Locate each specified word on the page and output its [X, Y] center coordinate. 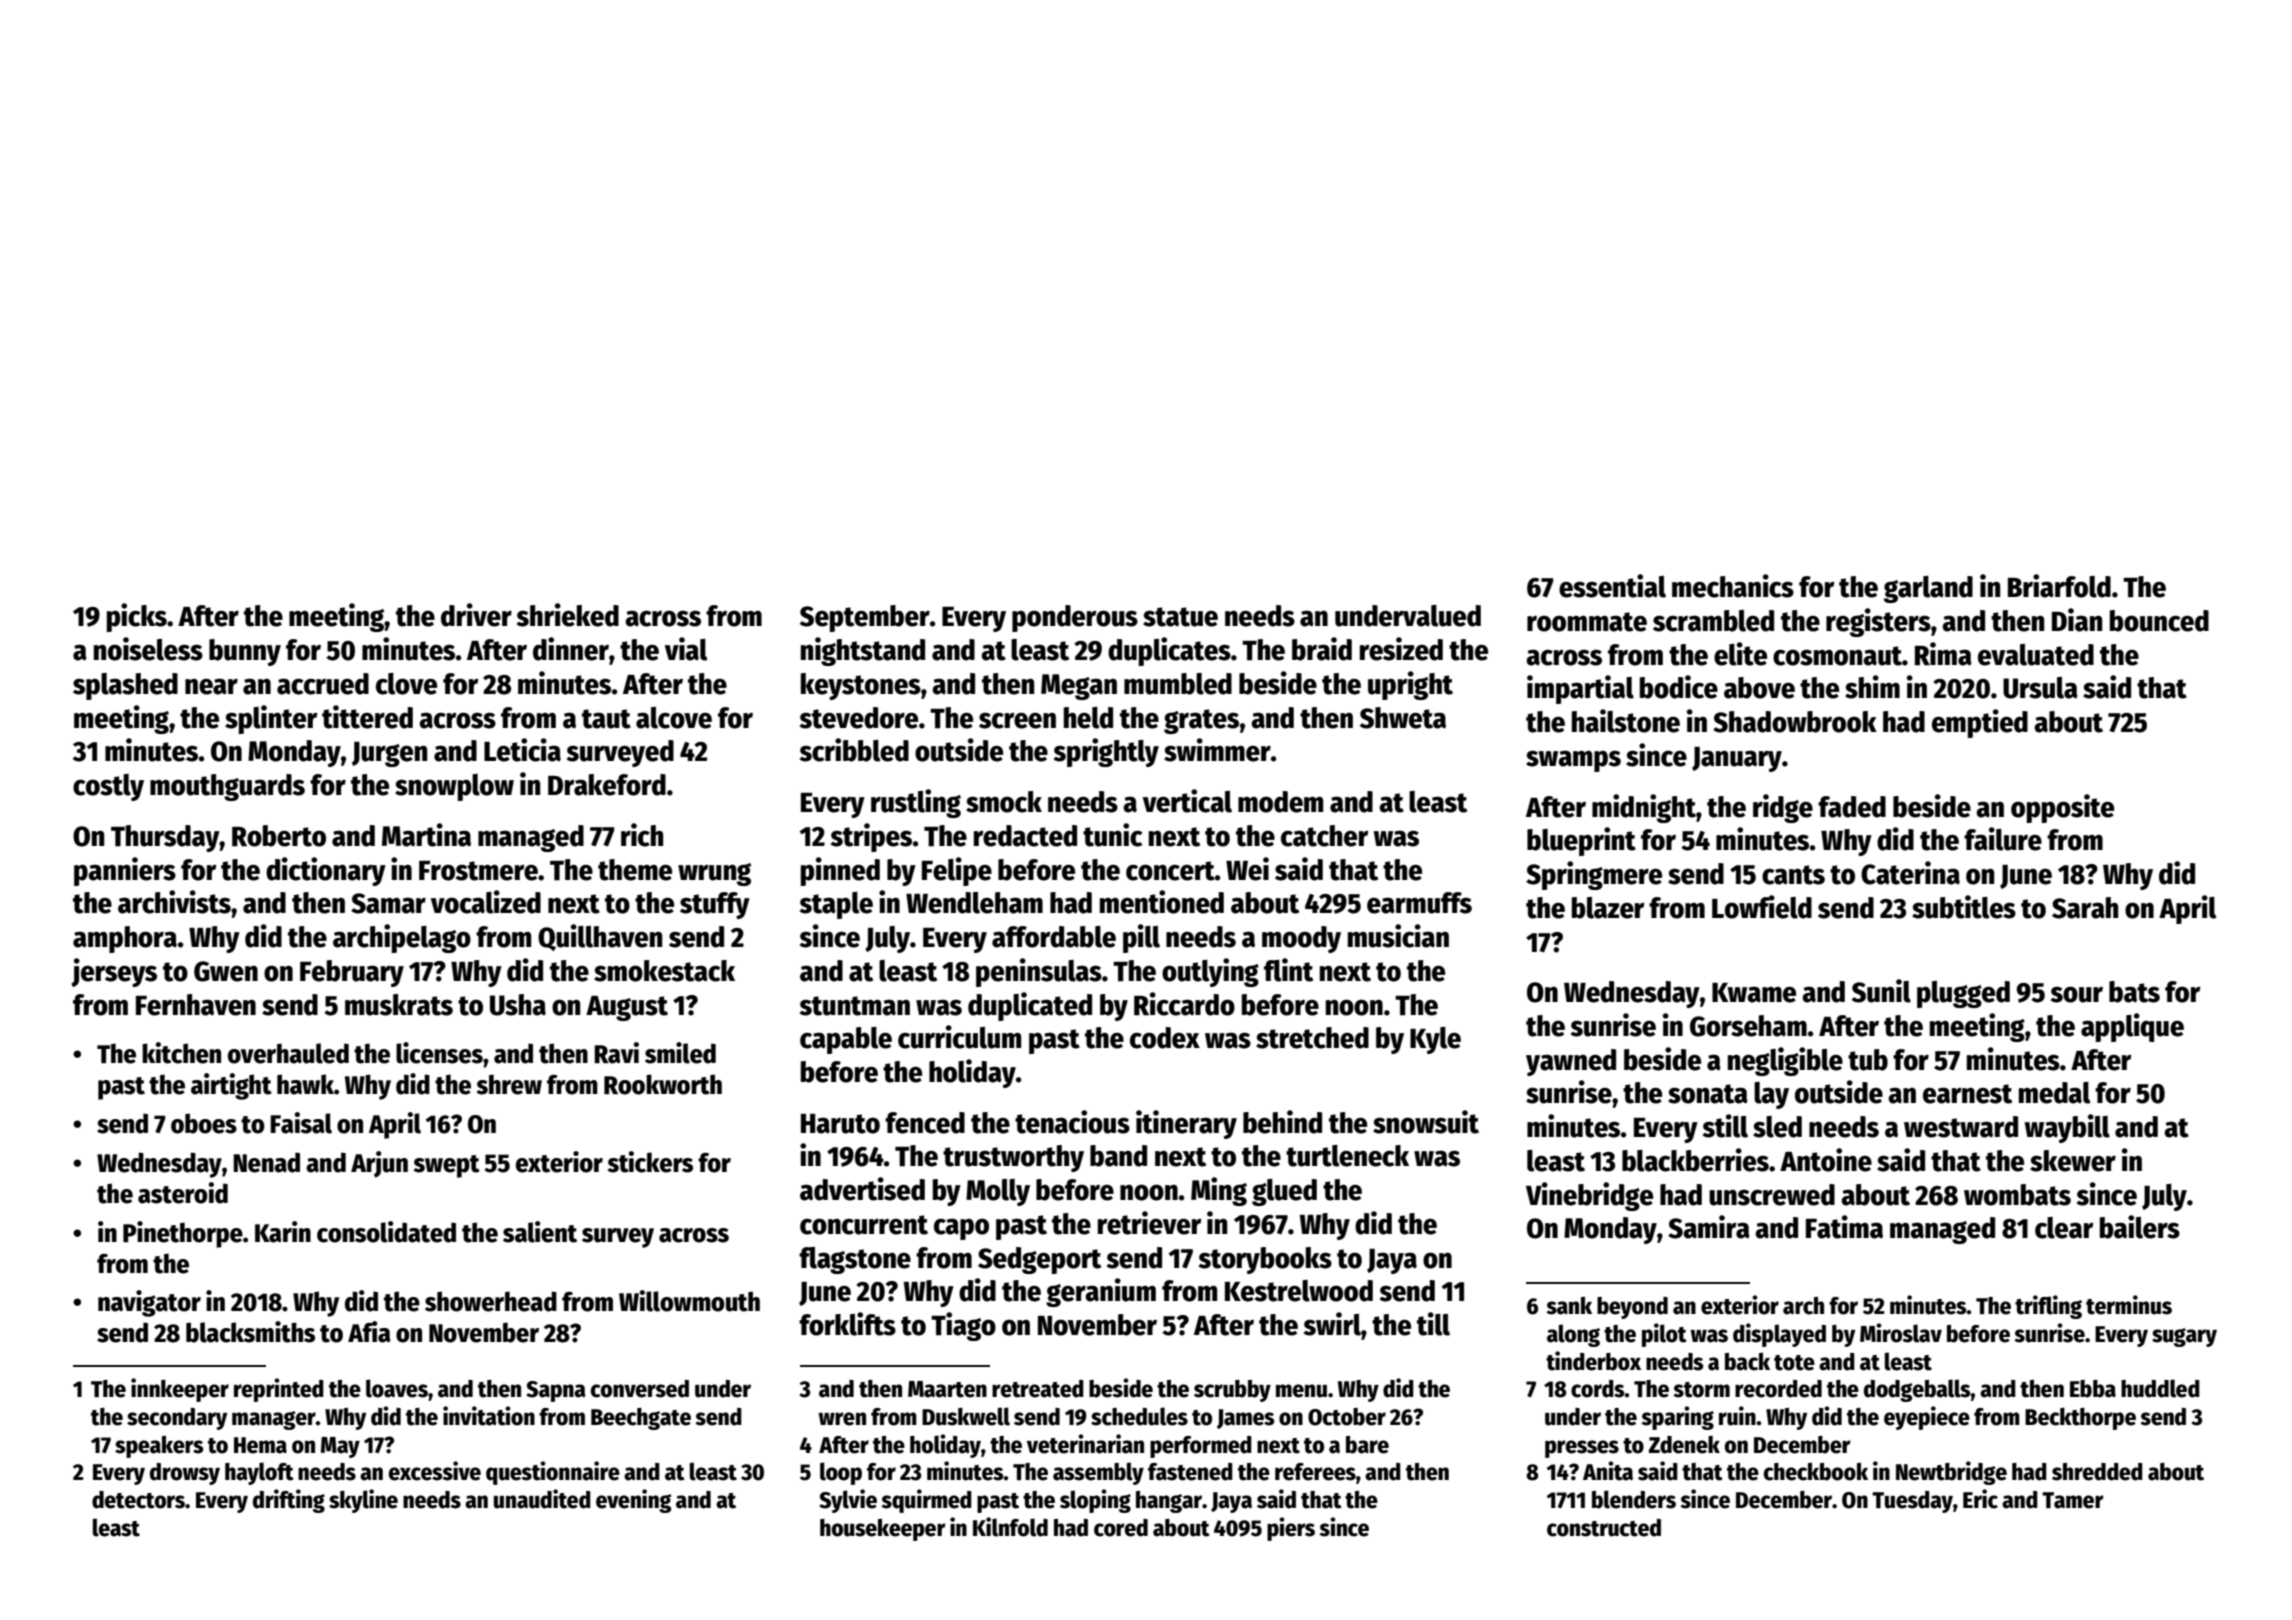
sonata [1708, 1094]
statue [1180, 617]
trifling [2048, 1307]
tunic [1112, 835]
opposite [2062, 808]
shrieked [568, 615]
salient [540, 1232]
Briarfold [2059, 586]
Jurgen [389, 754]
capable [846, 1040]
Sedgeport [1039, 1260]
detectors [138, 1500]
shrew [509, 1084]
